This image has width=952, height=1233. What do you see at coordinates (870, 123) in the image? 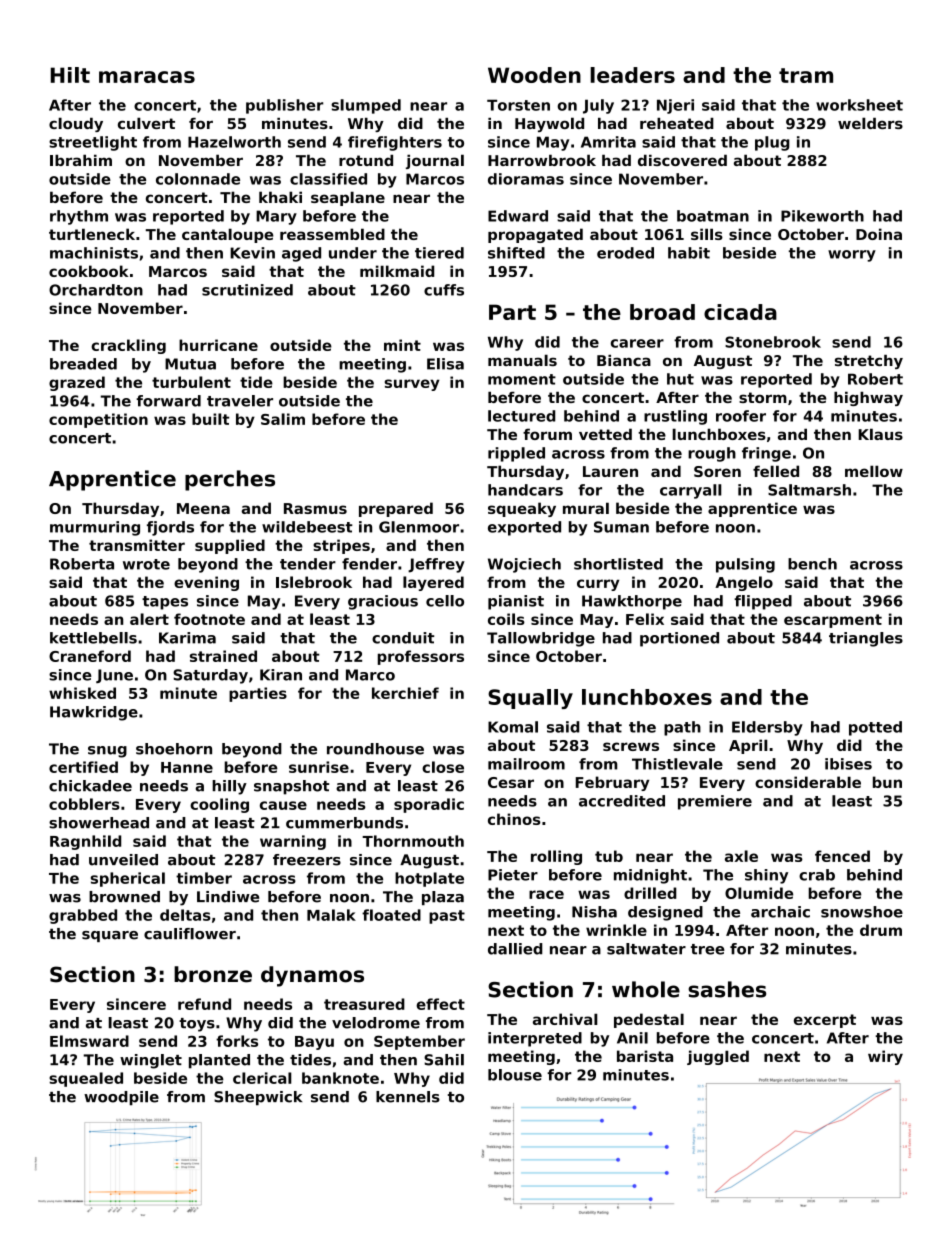
I see `welders` at bounding box center [870, 123].
